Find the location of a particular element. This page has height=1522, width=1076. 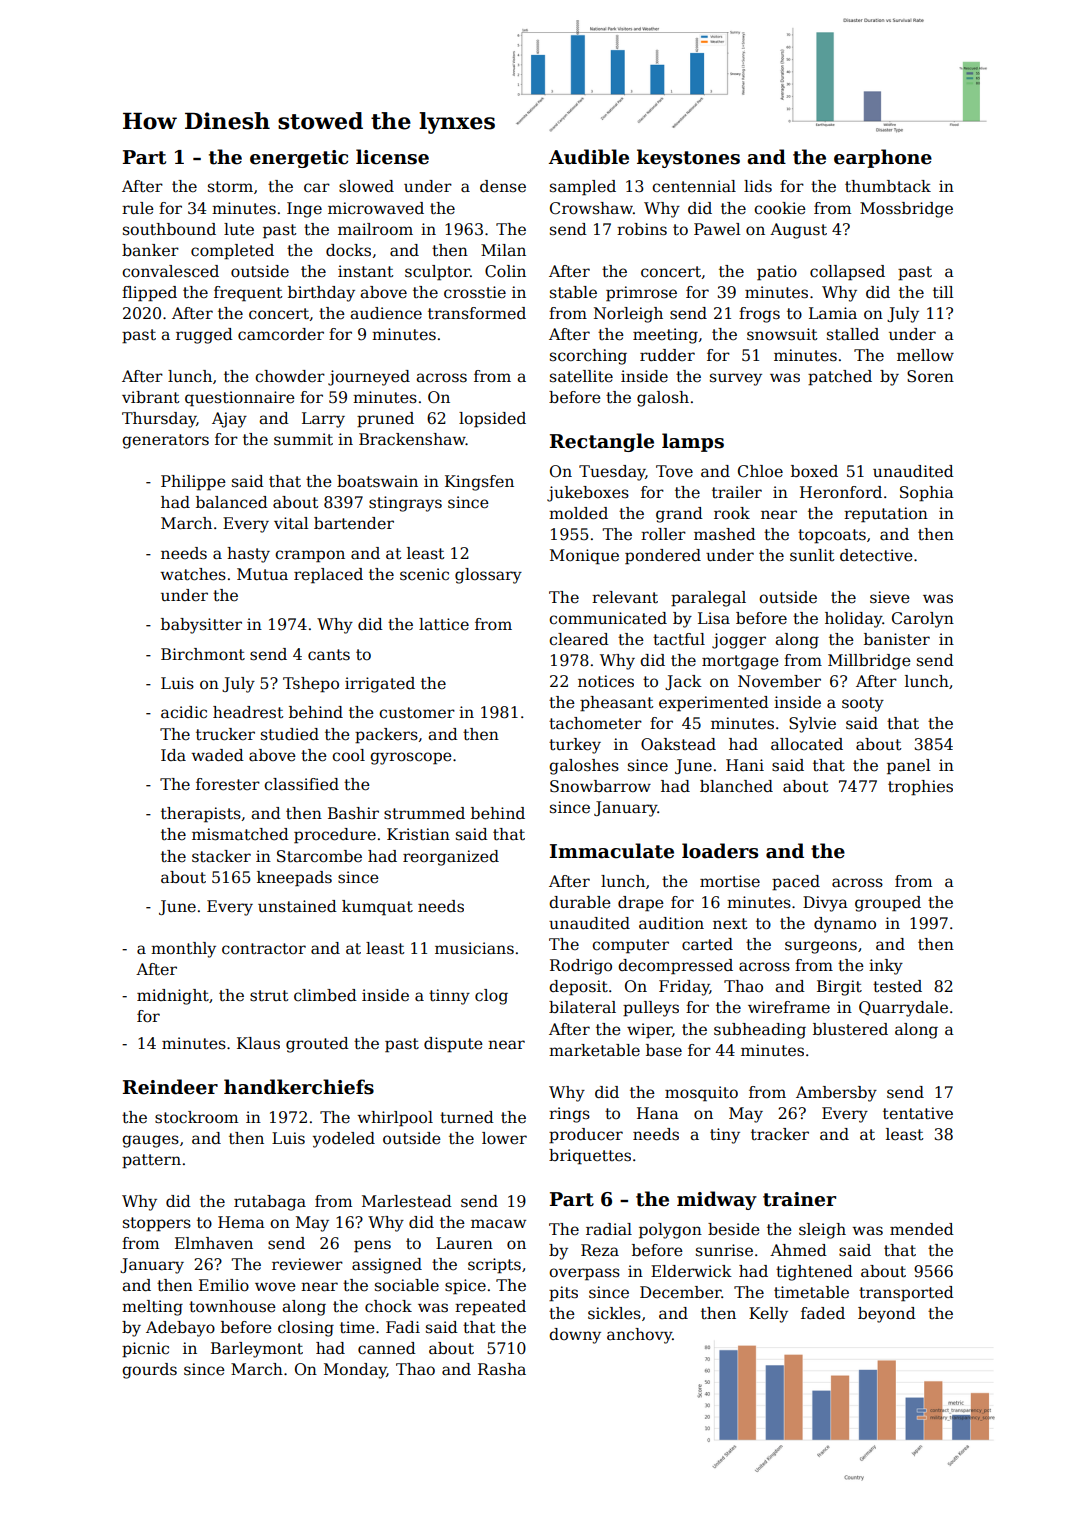

Kingsfen is located at coordinates (479, 483).
